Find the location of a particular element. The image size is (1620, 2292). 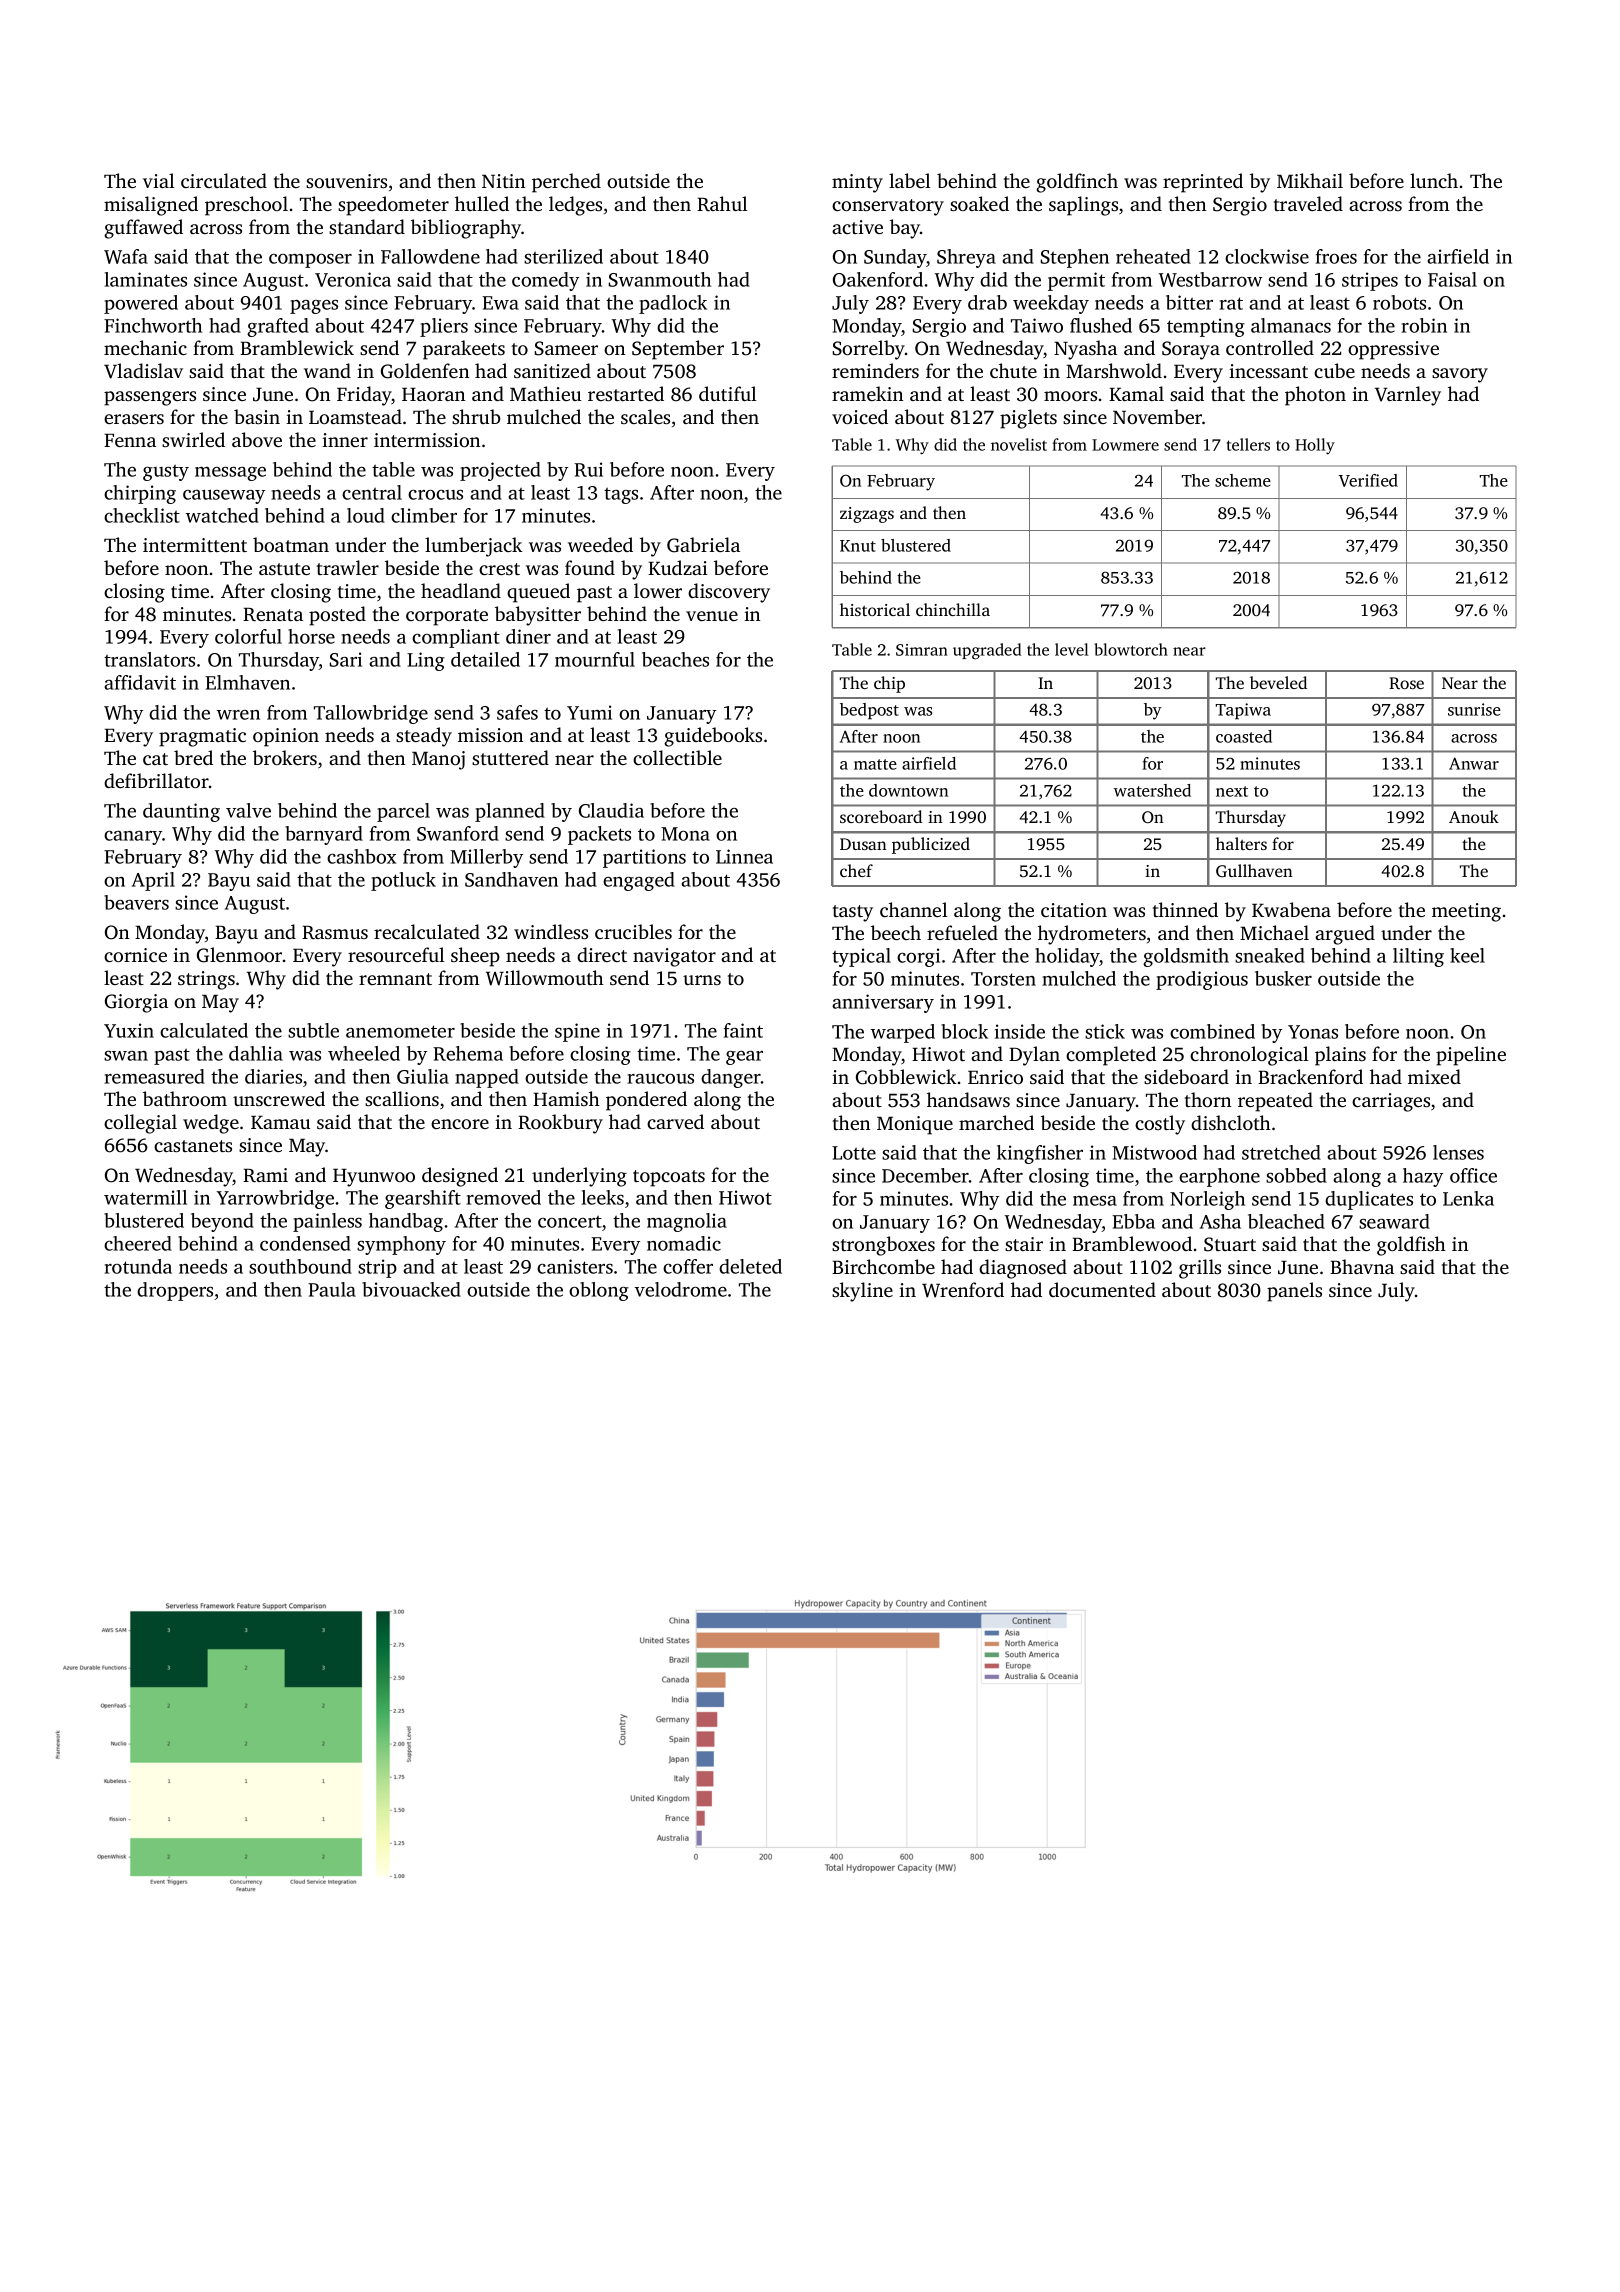

Norleigh is located at coordinates (1207, 1200).
